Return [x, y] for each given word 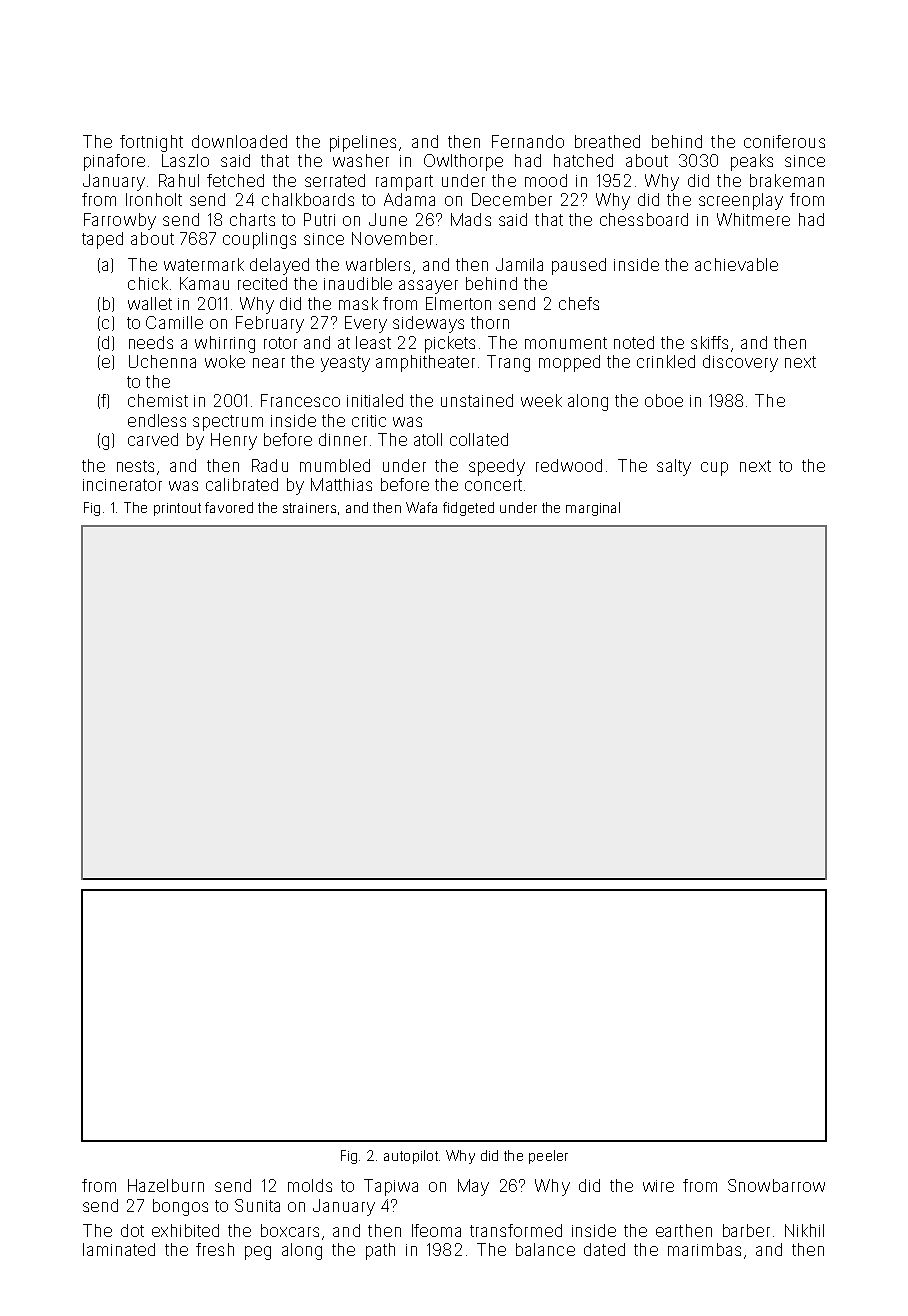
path [380, 1251]
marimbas [704, 1249]
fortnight [151, 143]
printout [177, 509]
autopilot [411, 1157]
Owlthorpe [463, 162]
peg [258, 1253]
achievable [736, 264]
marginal [593, 509]
